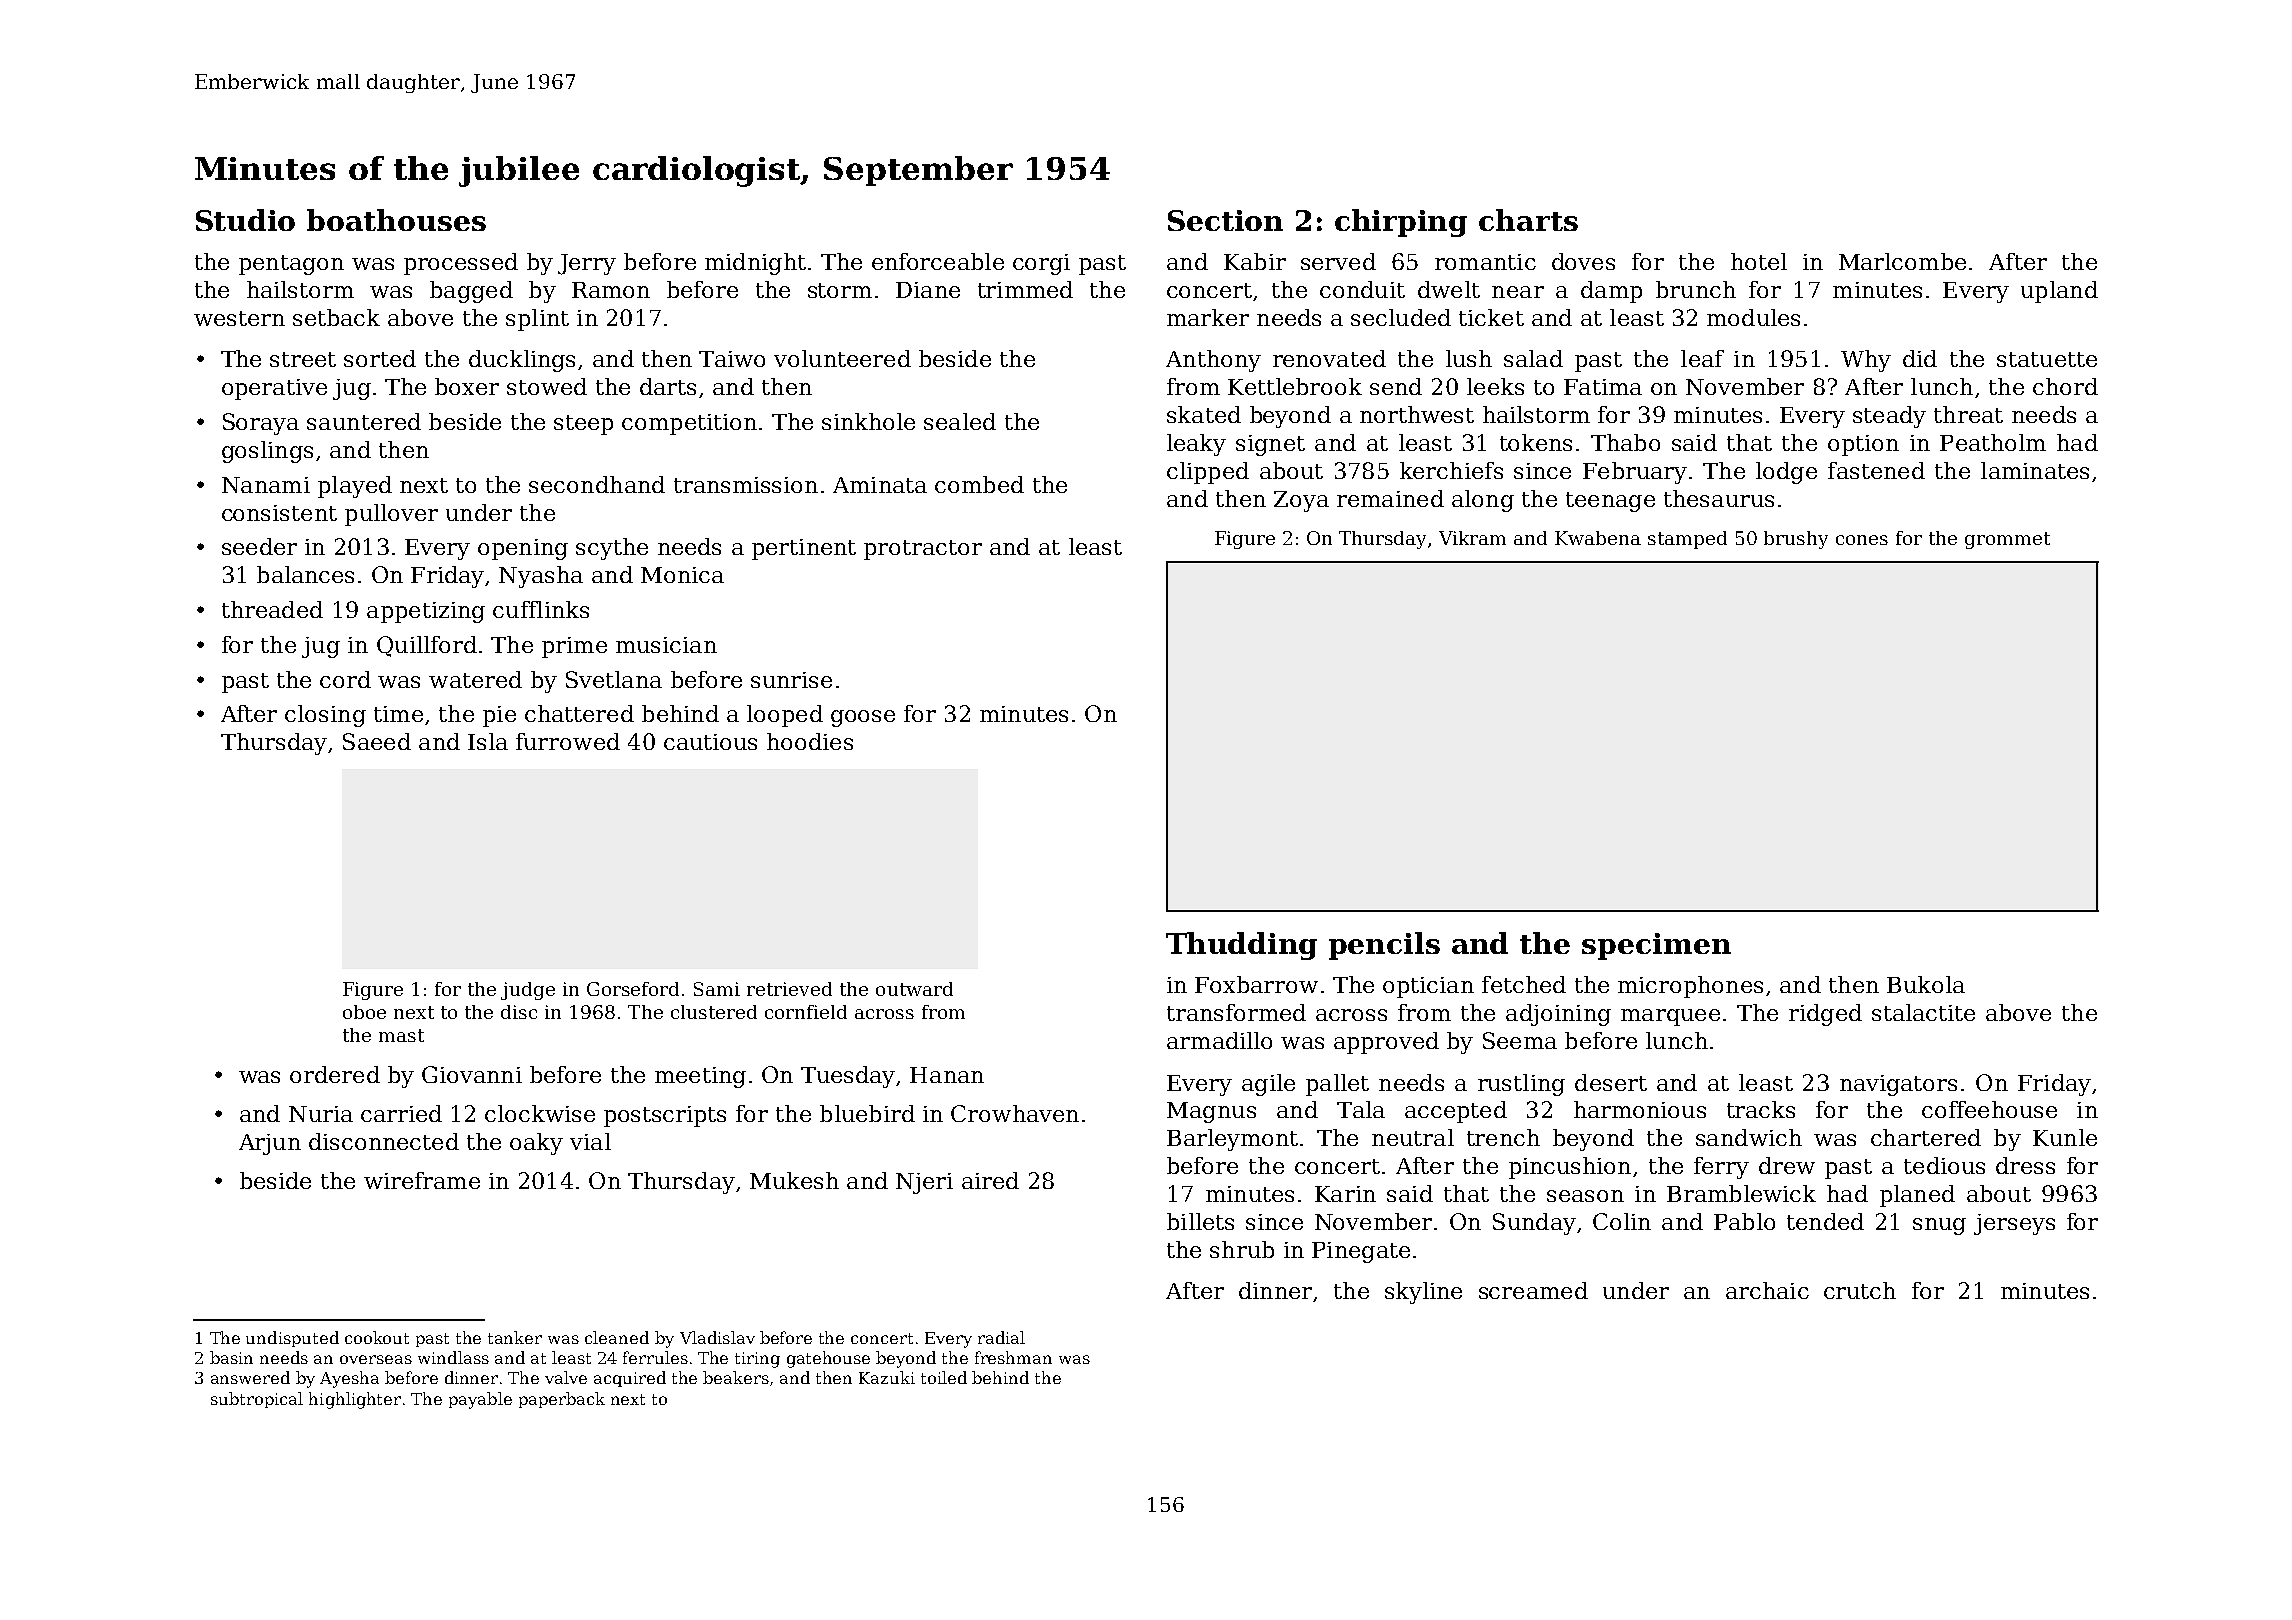 The height and width of the document is (1620, 2292). I want to click on Svetlana, so click(614, 679).
